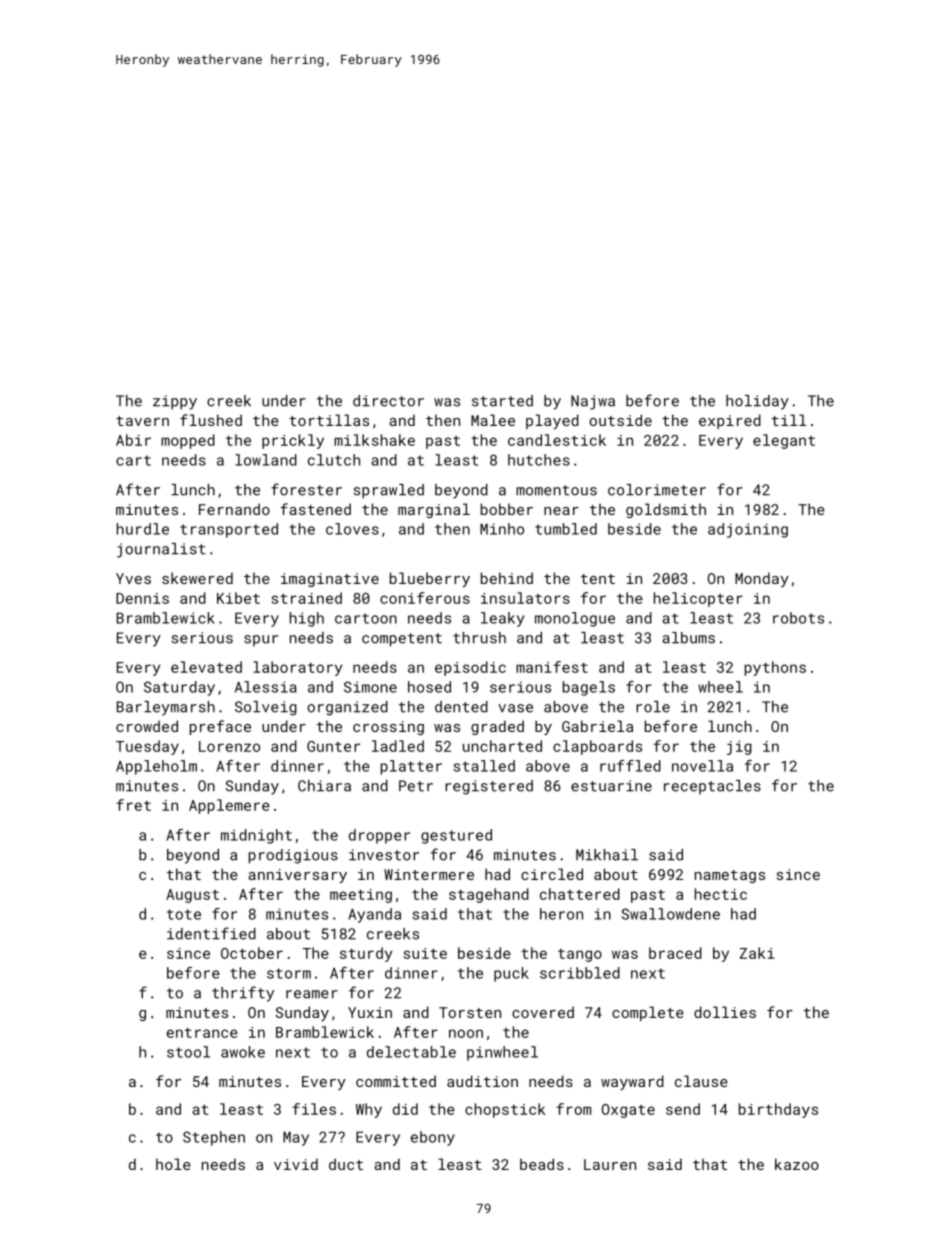  I want to click on Yves, so click(133, 578).
